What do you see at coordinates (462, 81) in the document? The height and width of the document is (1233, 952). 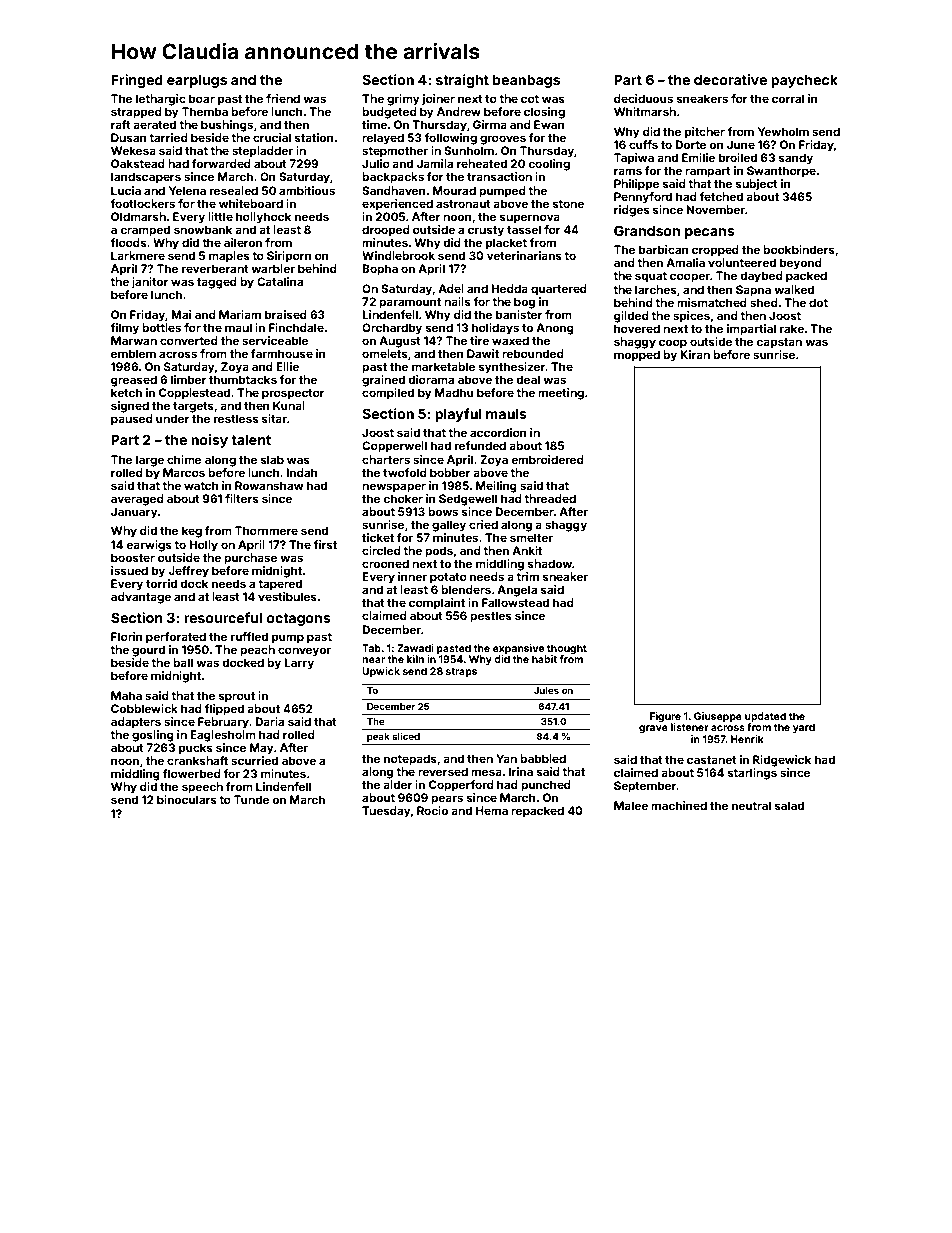 I see `straight` at bounding box center [462, 81].
